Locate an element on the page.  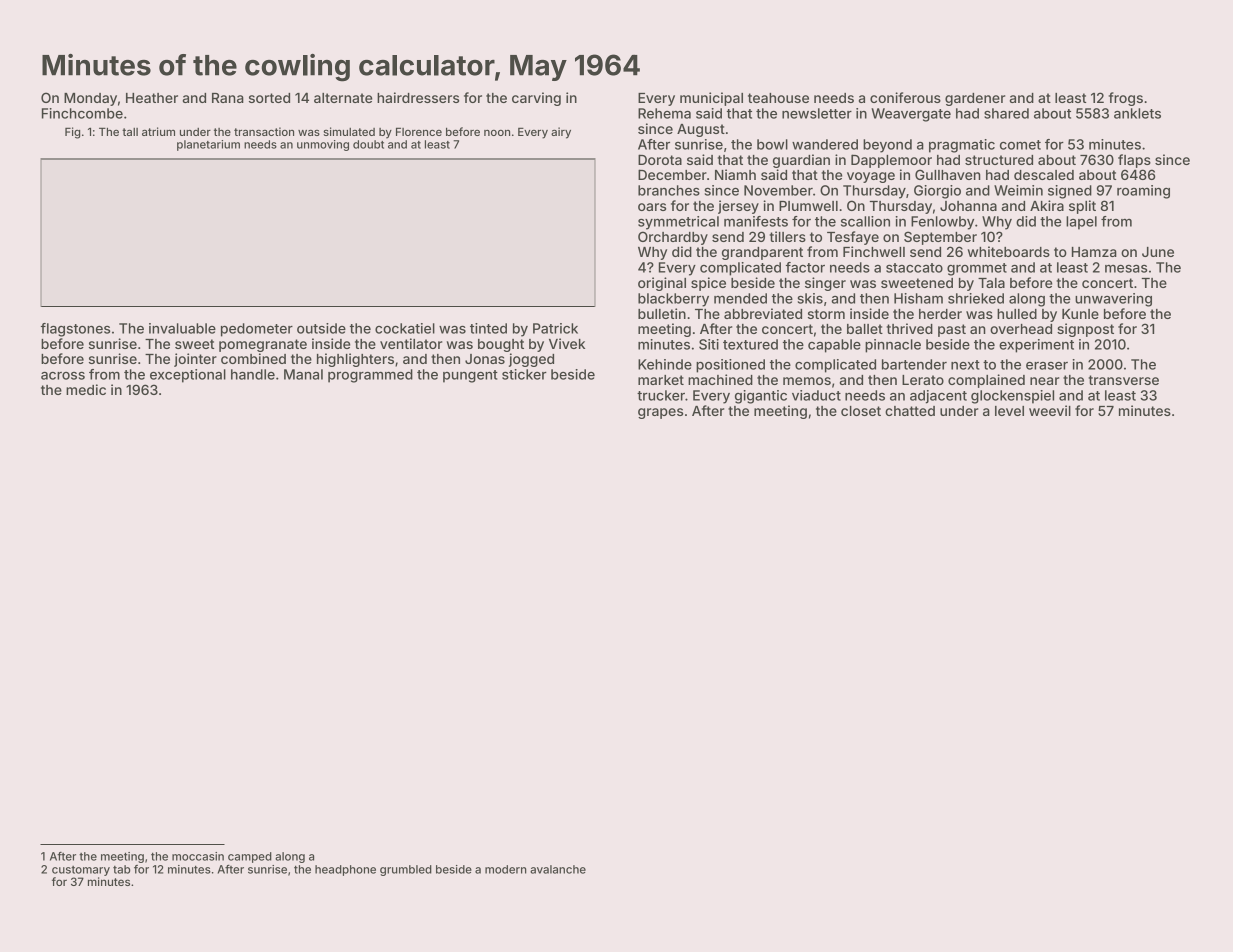
avalanche is located at coordinates (558, 869).
